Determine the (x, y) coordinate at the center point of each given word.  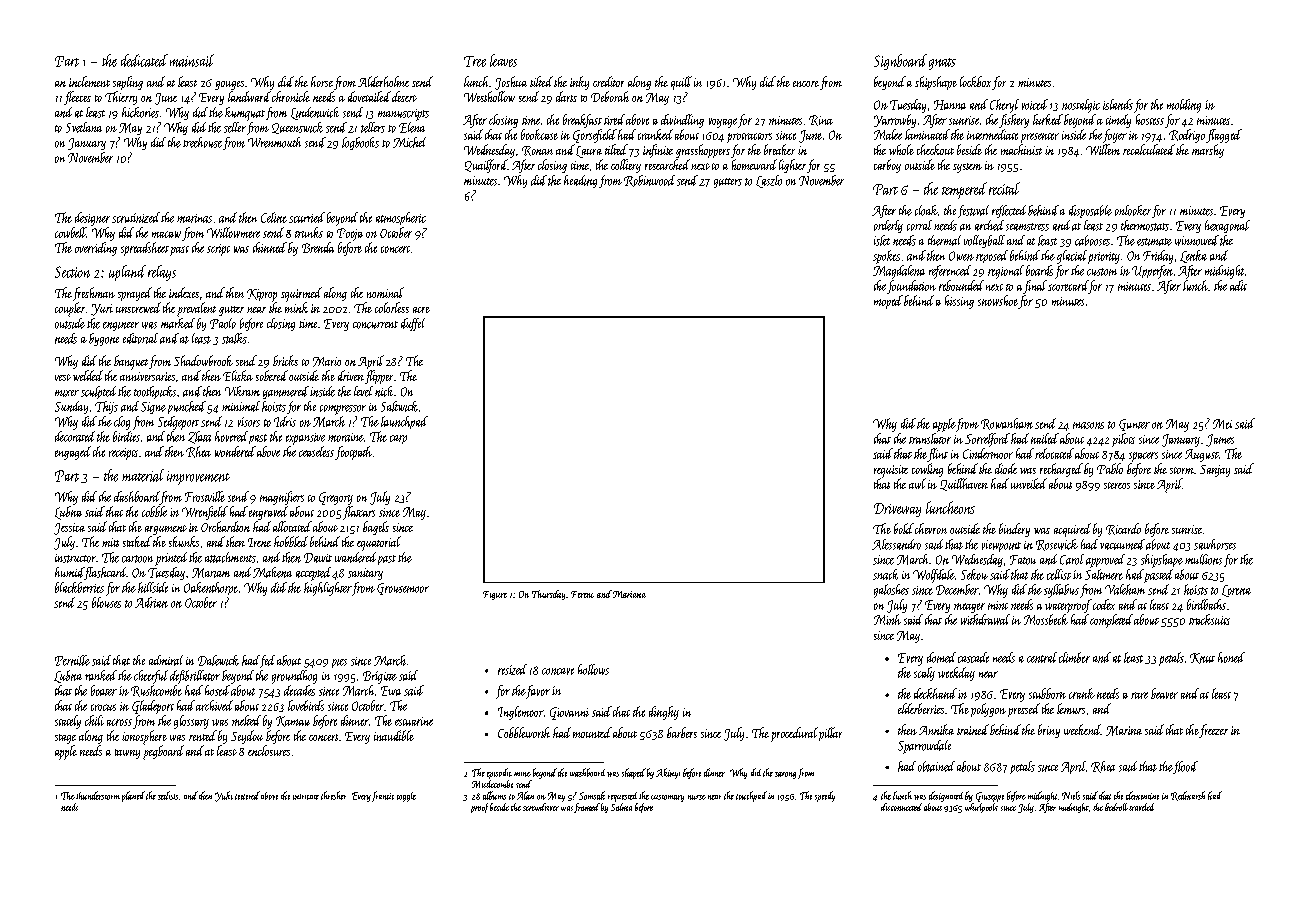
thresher (333, 795)
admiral (166, 660)
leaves (503, 60)
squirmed (301, 294)
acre (421, 310)
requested (622, 797)
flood (1185, 767)
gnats (942, 64)
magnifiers (282, 498)
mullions (1203, 559)
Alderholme (383, 81)
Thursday (548, 595)
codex (1104, 604)
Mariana (629, 594)
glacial (1072, 257)
